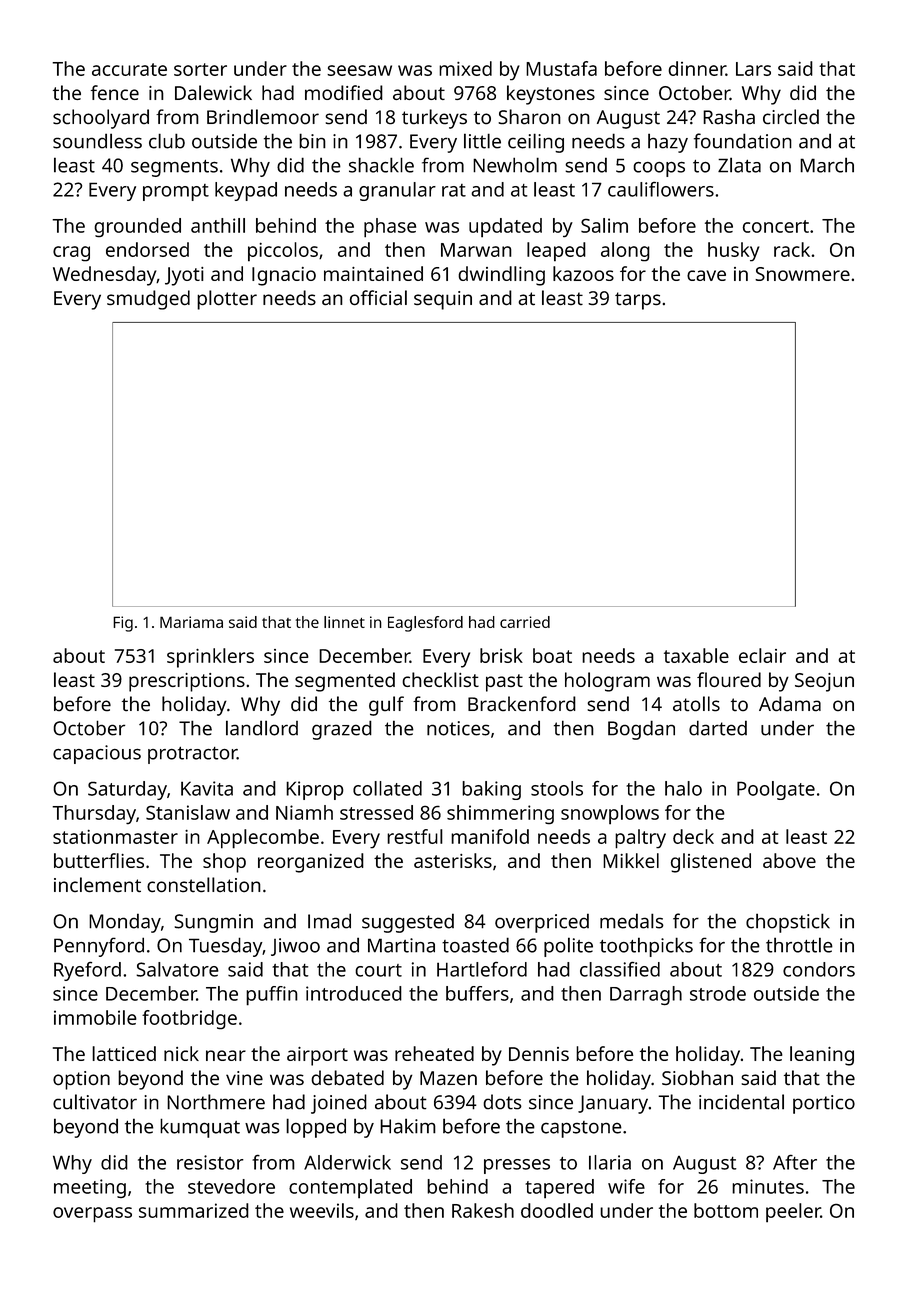 This document has width=908, height=1316. Describe the element at coordinates (200, 1128) in the document. I see `kumquat` at that location.
